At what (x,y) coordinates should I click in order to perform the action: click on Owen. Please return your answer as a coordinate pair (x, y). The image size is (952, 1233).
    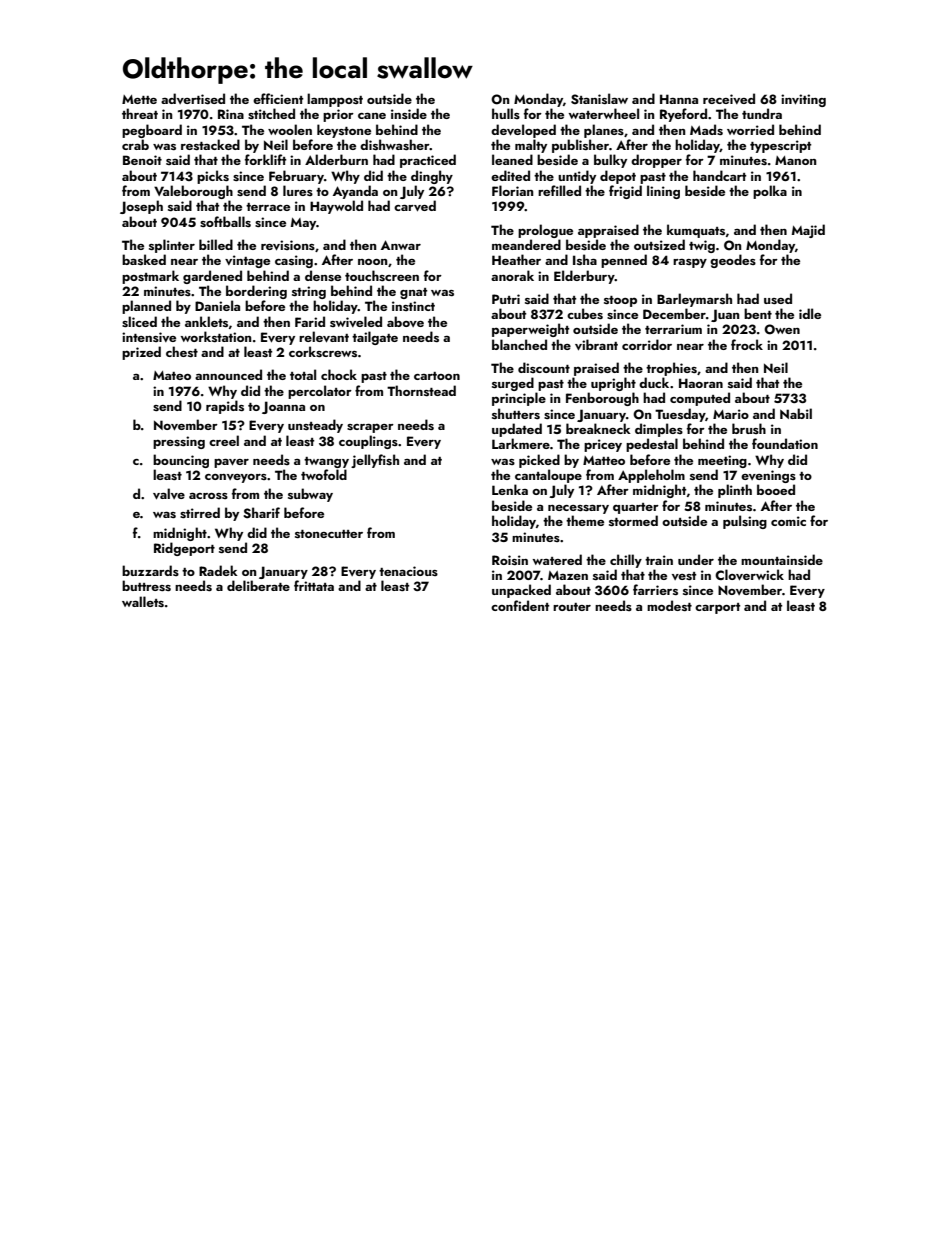
    Looking at the image, I should click on (782, 329).
